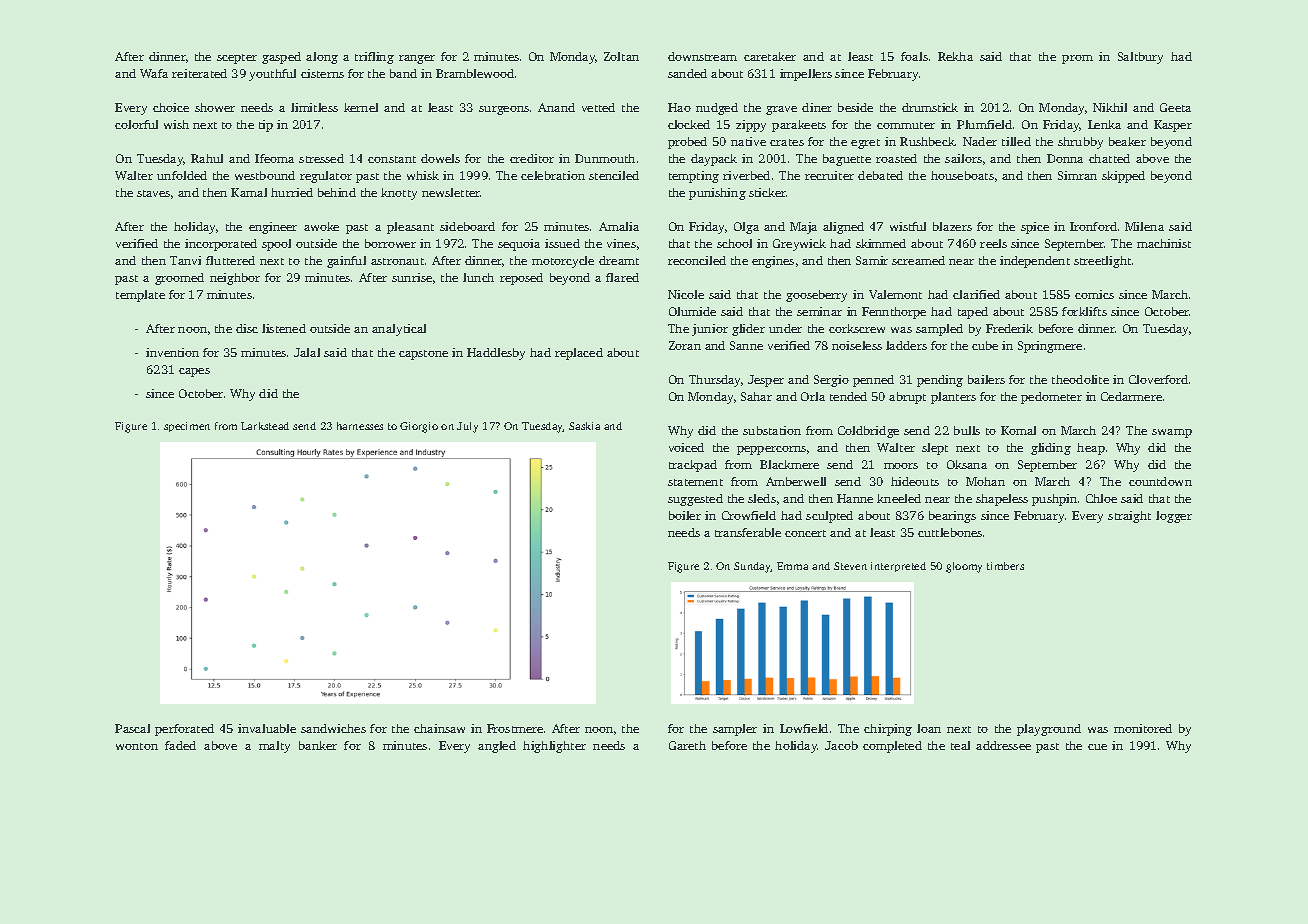 The width and height of the screenshot is (1308, 924). What do you see at coordinates (1077, 175) in the screenshot?
I see `Simran` at bounding box center [1077, 175].
